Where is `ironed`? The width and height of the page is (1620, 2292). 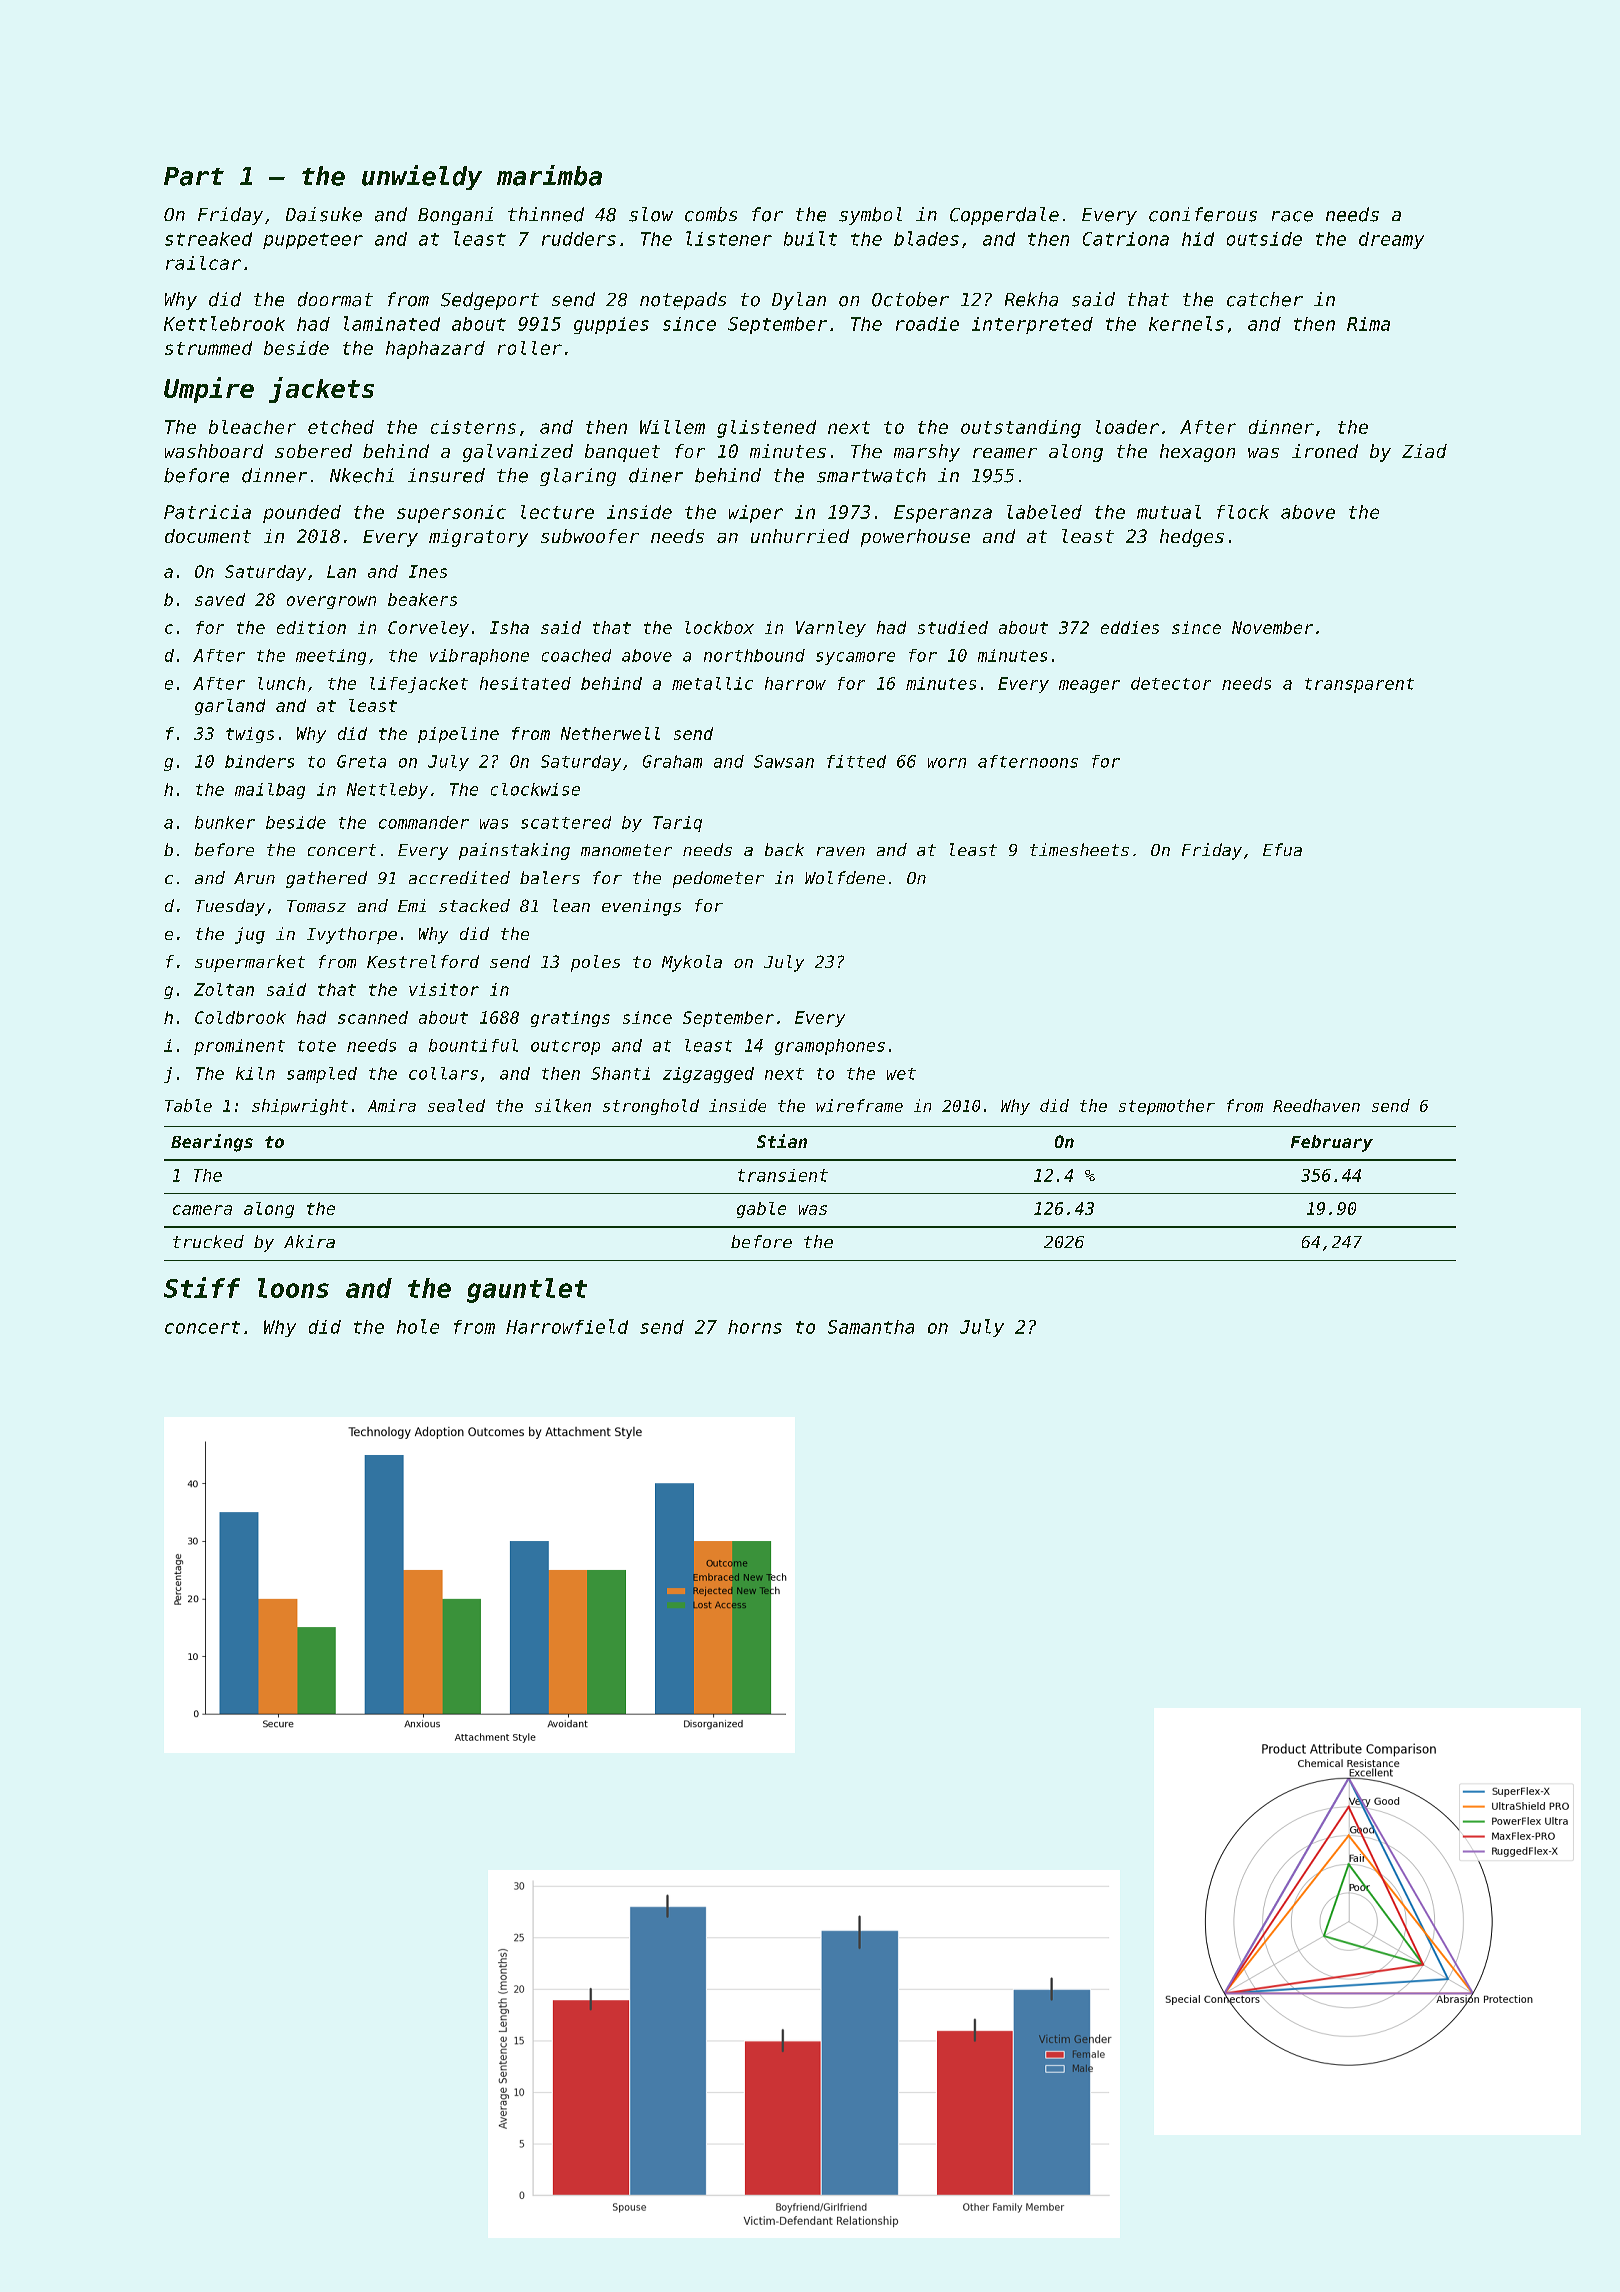
ironed is located at coordinates (1325, 451).
